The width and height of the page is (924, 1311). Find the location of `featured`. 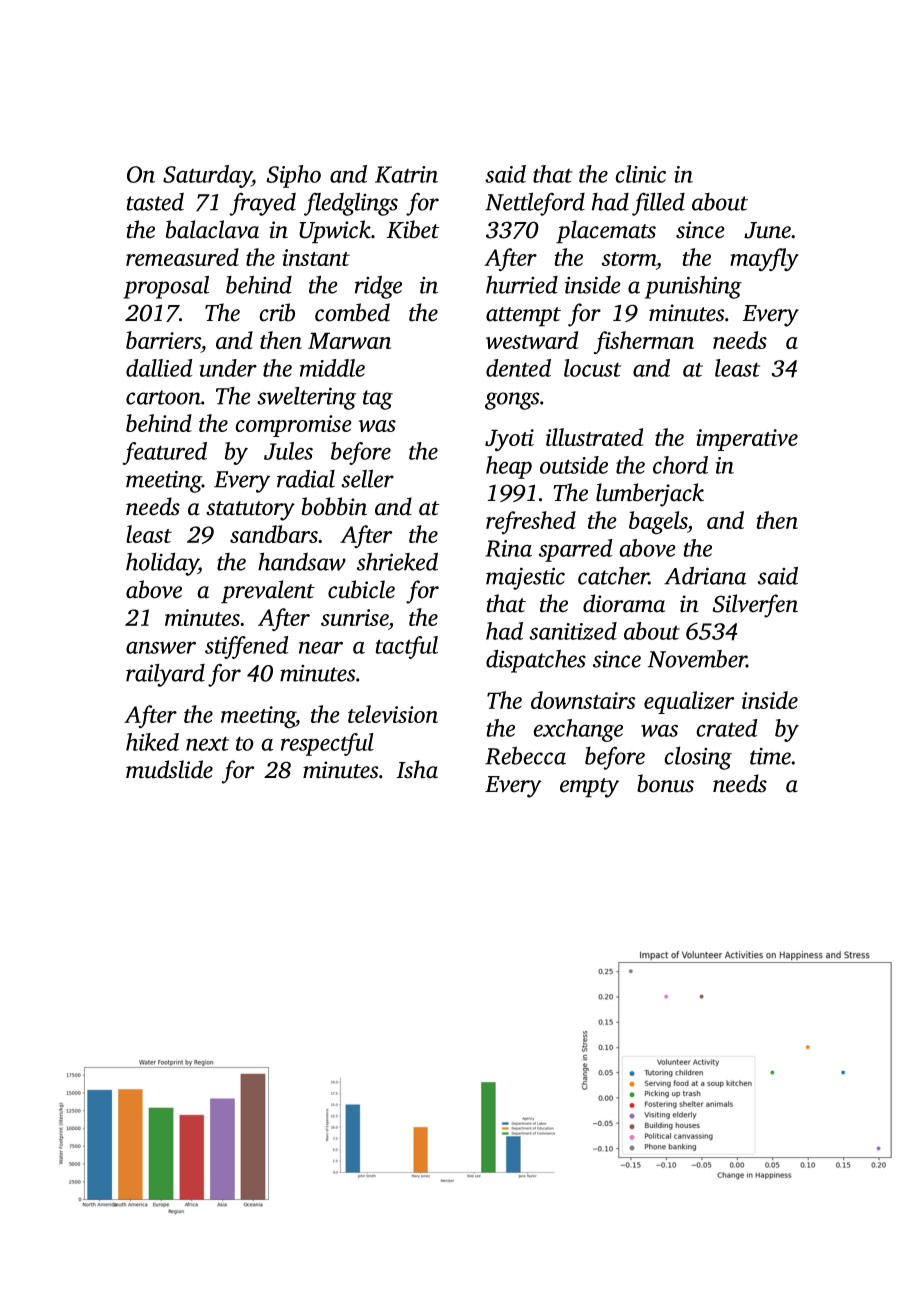

featured is located at coordinates (164, 453).
